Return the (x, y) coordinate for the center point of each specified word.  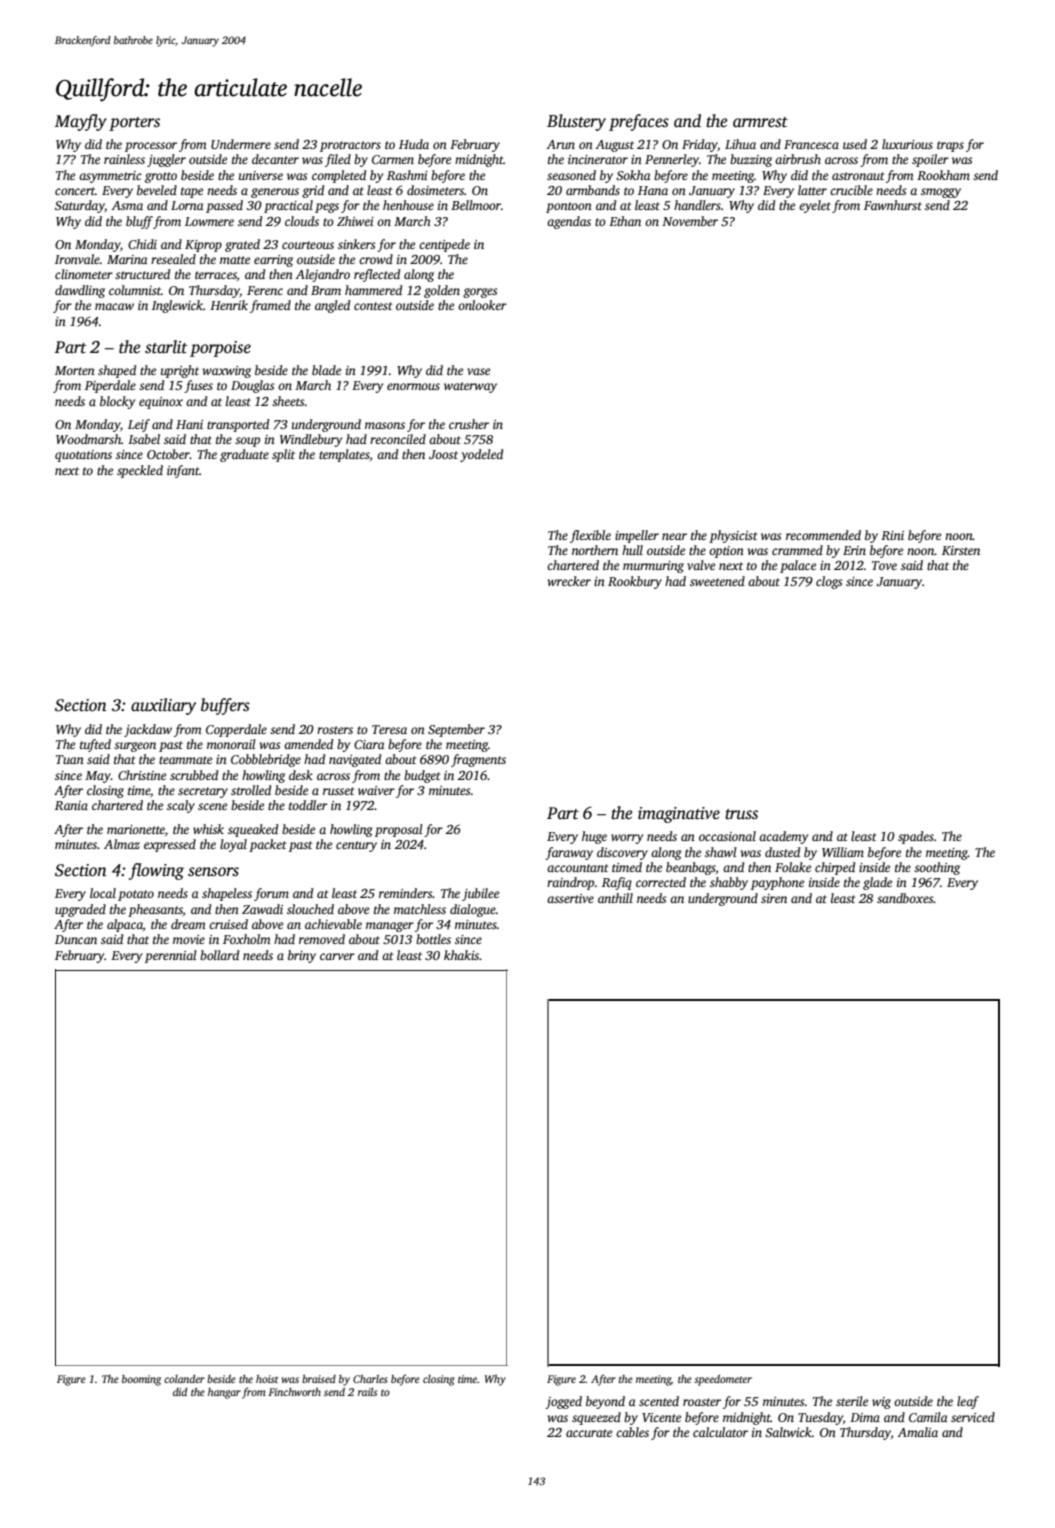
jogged (563, 1402)
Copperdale (236, 730)
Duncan (76, 939)
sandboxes (905, 898)
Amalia (917, 1432)
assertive (570, 898)
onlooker (482, 305)
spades (916, 837)
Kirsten (961, 550)
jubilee (480, 894)
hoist (267, 1379)
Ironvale (77, 259)
